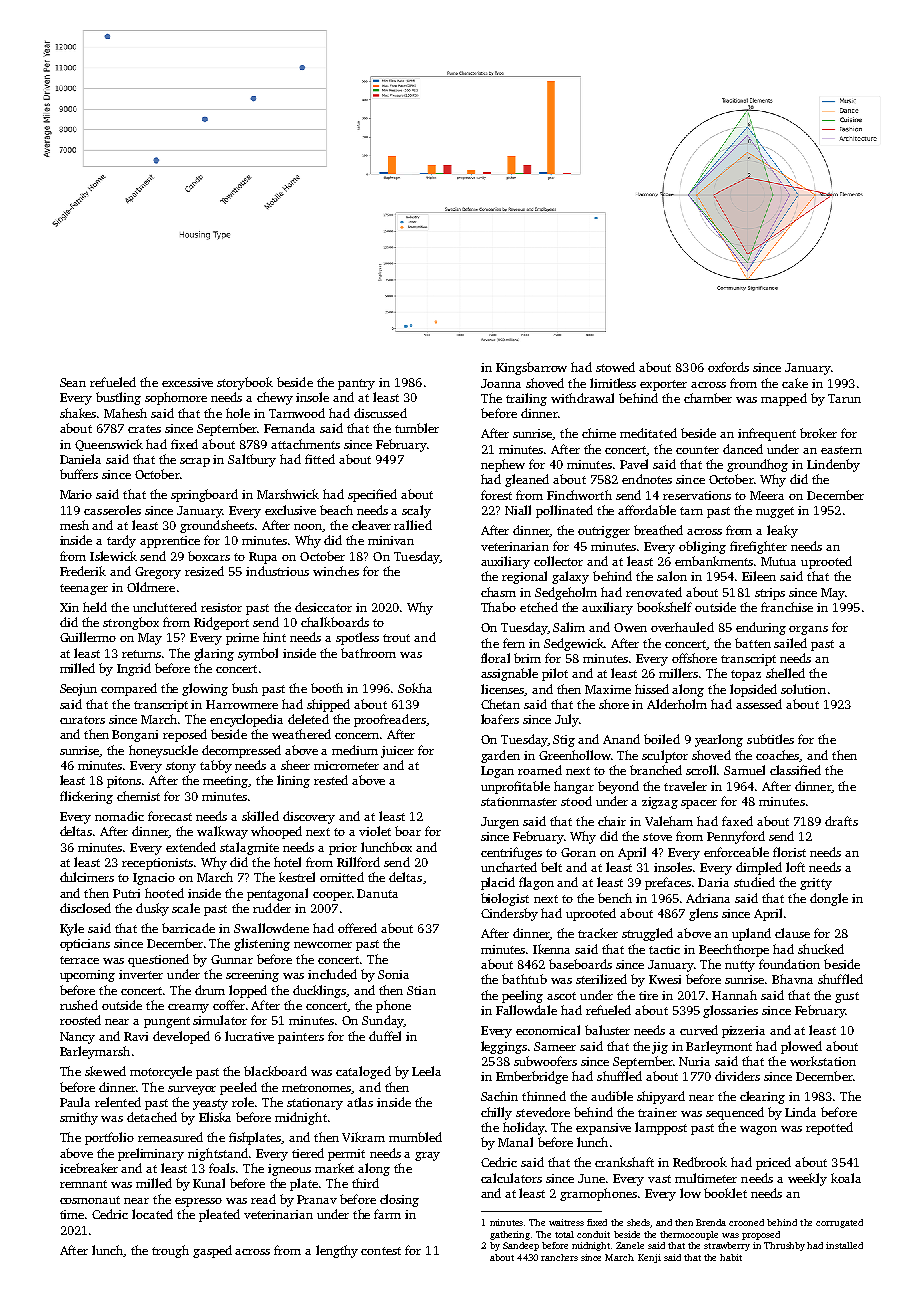 This document has height=1308, width=924. I want to click on bush, so click(245, 688).
